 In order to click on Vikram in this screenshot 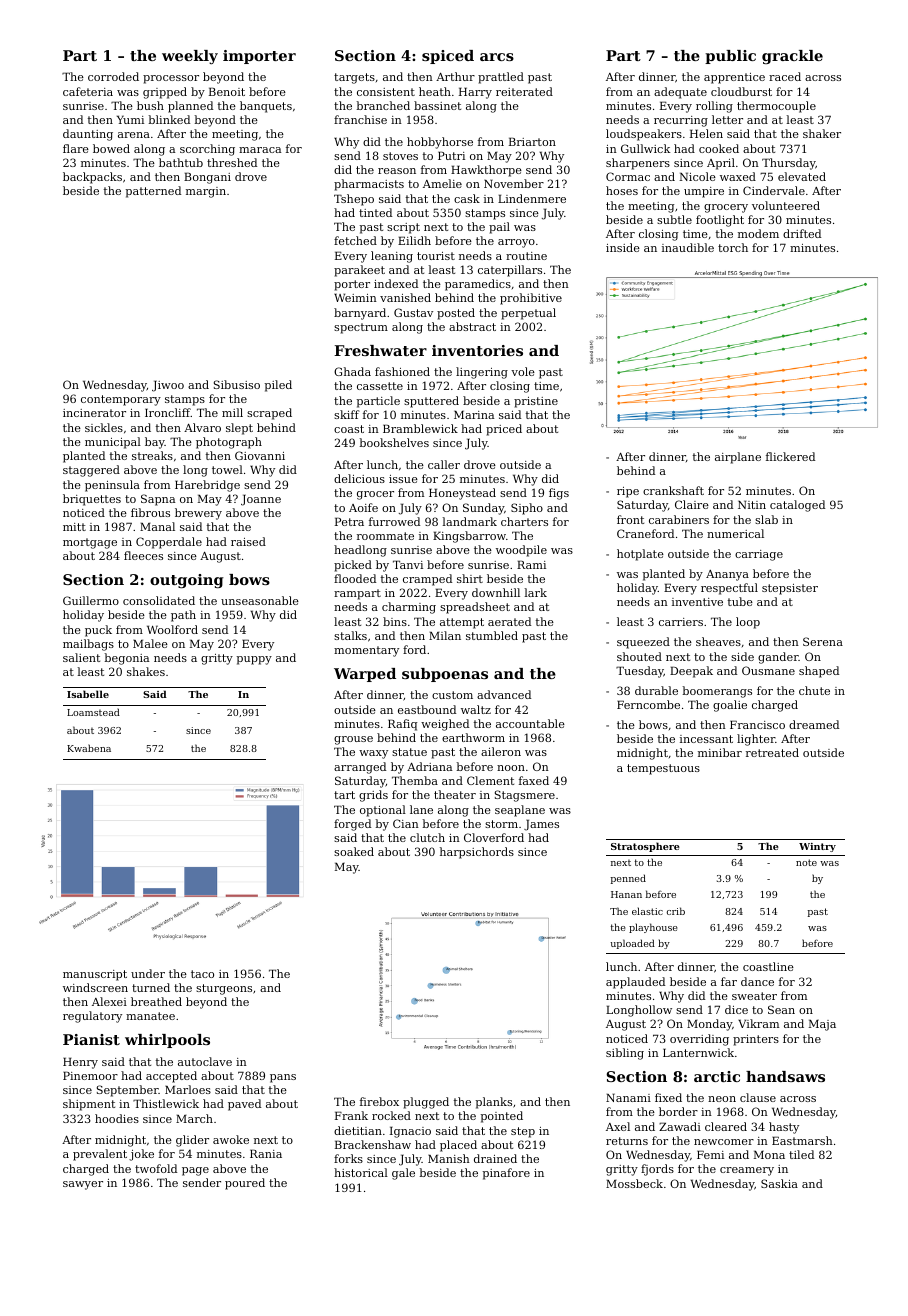, I will do `click(758, 1023)`.
